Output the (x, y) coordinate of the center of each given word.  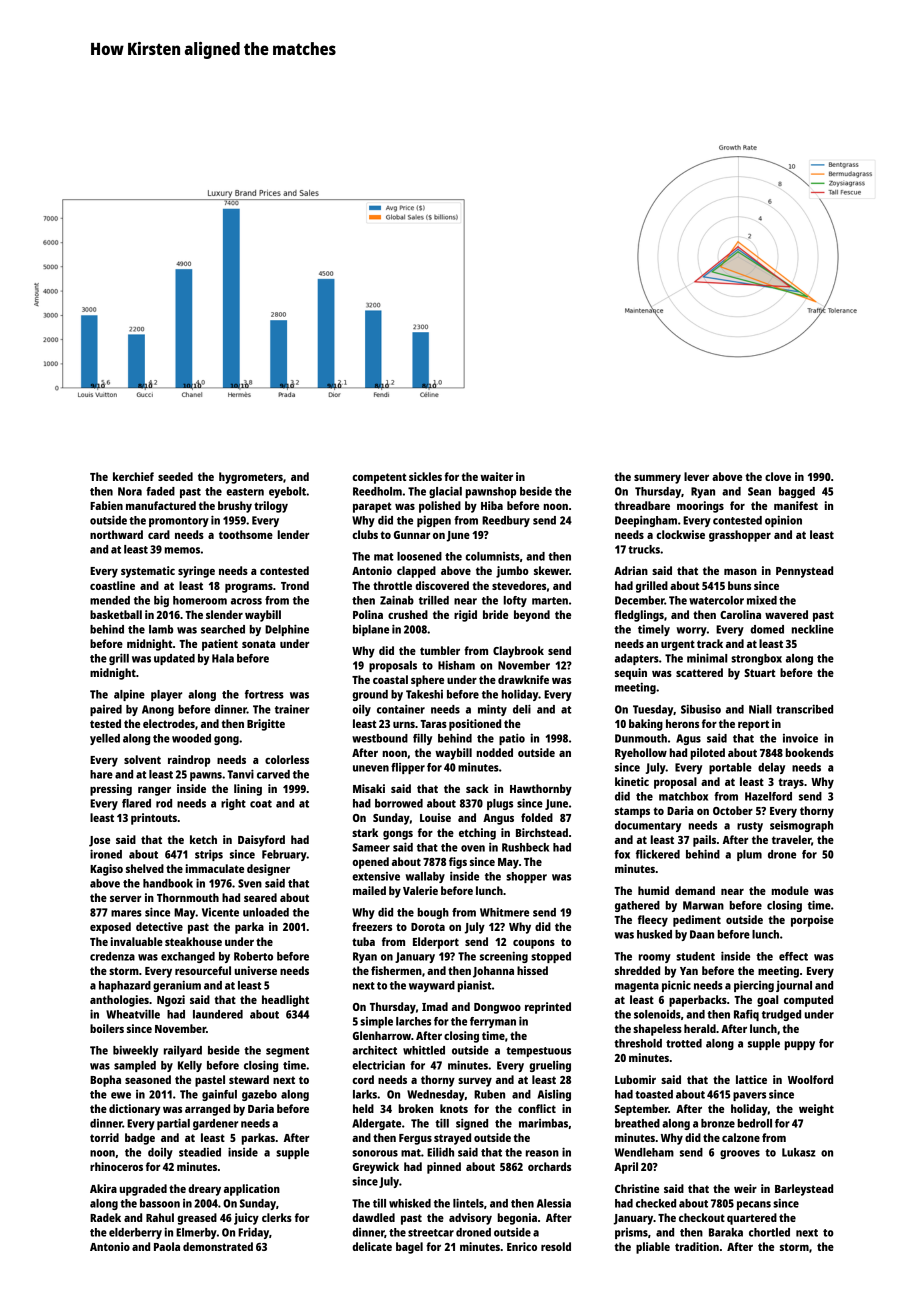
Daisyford (261, 841)
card (159, 534)
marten (550, 601)
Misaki (369, 788)
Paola (167, 1246)
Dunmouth (641, 738)
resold (556, 1246)
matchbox (683, 796)
